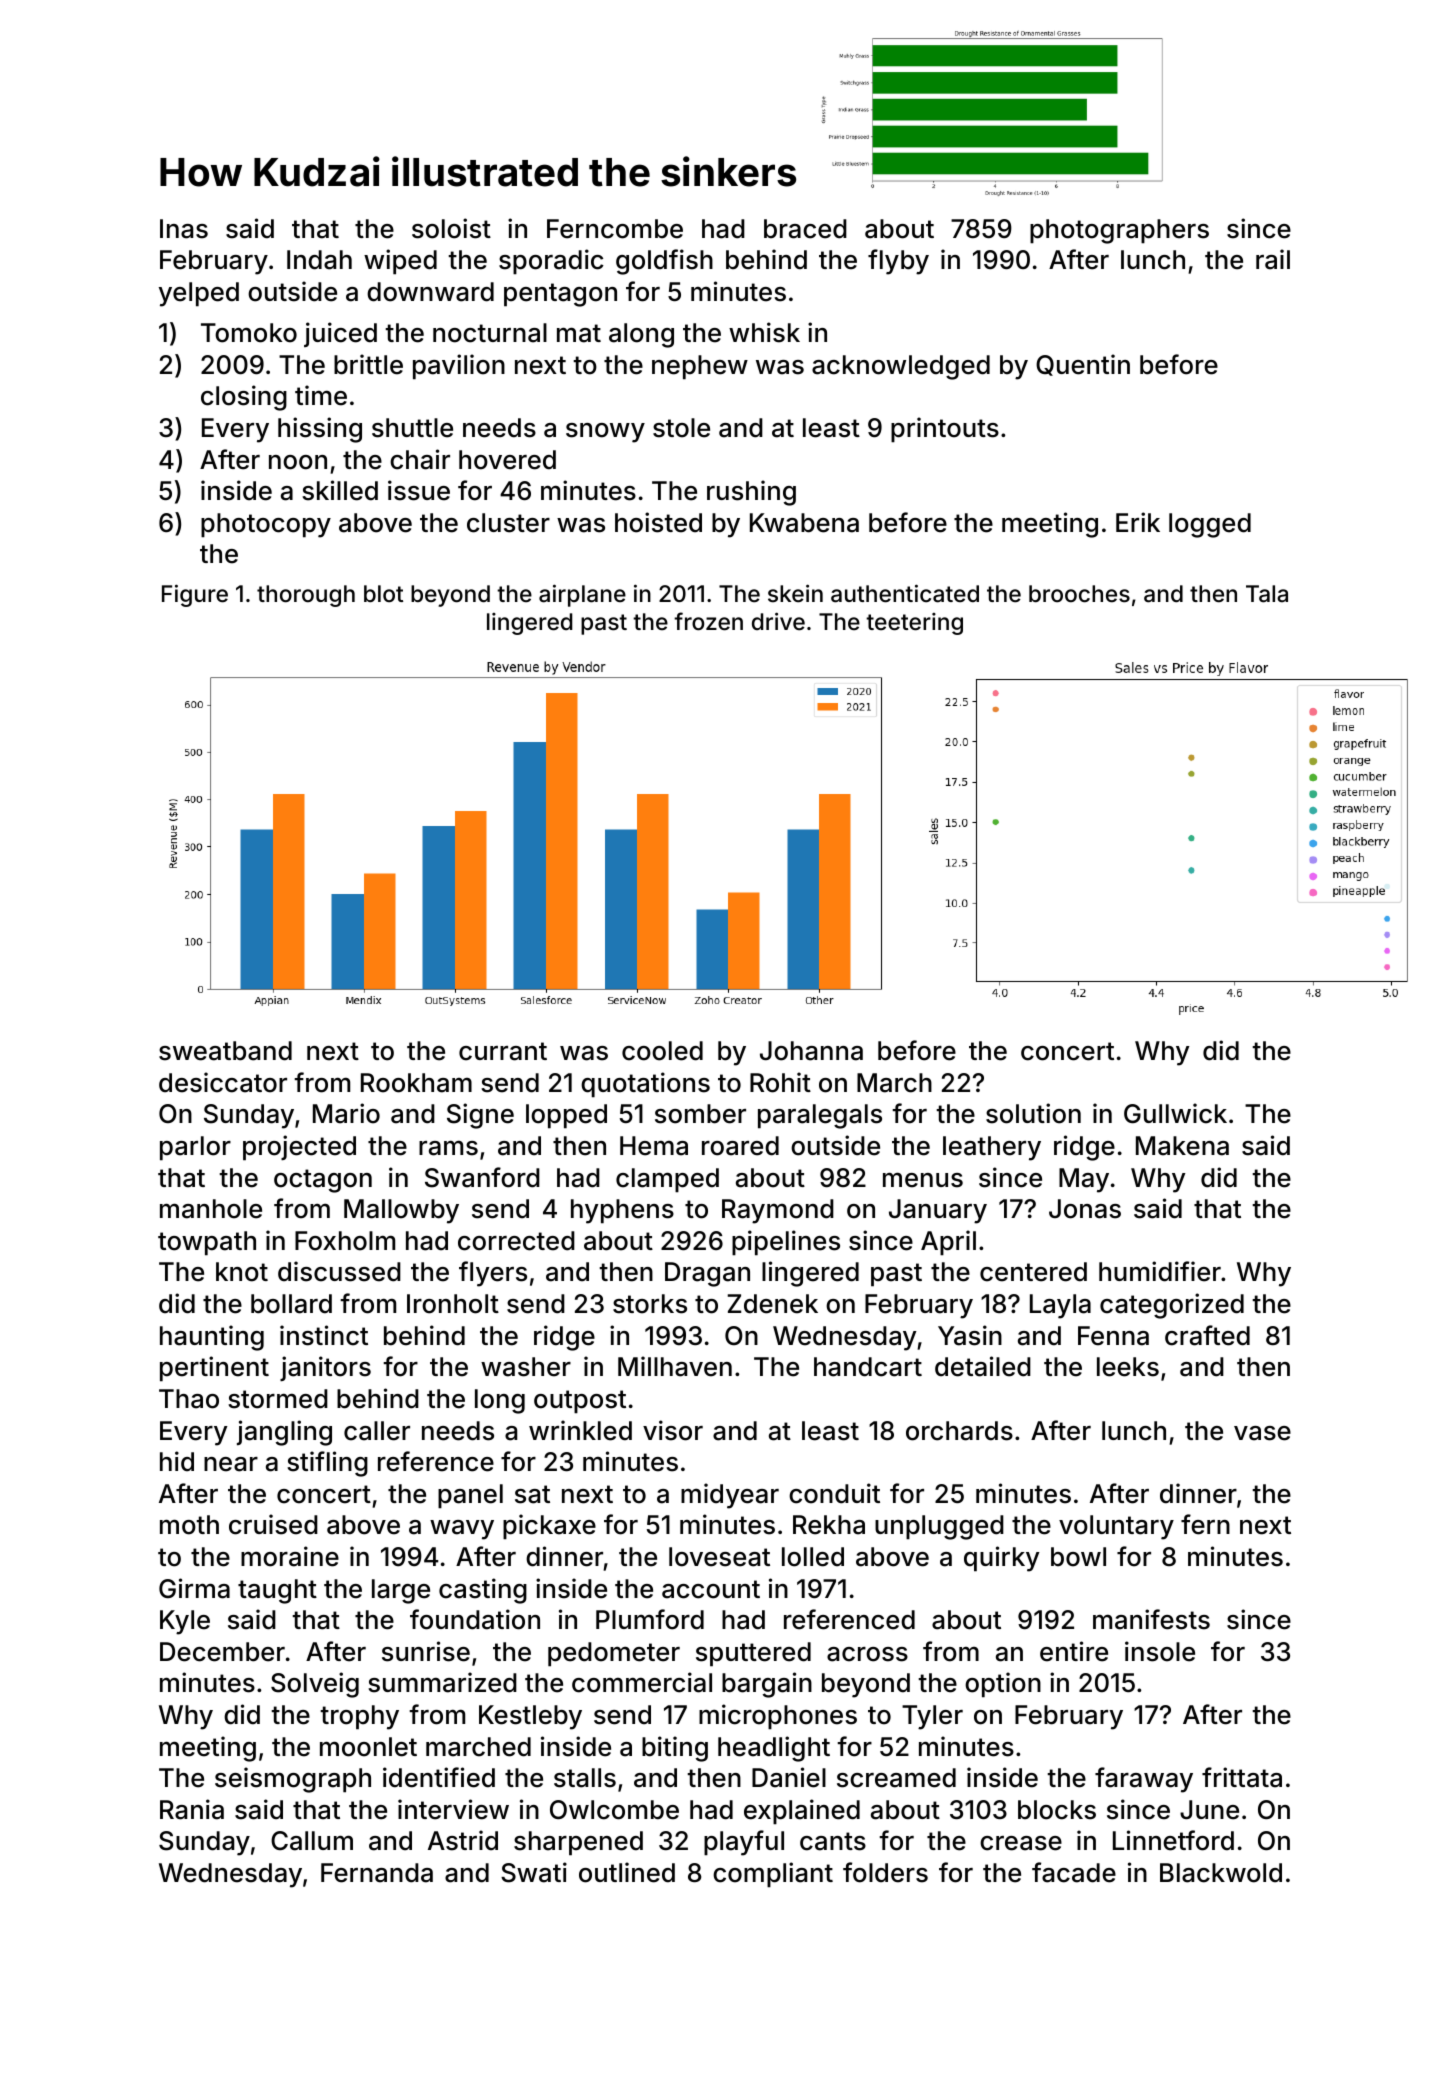 The height and width of the page is (2100, 1450). I want to click on Fenna, so click(1113, 1336).
